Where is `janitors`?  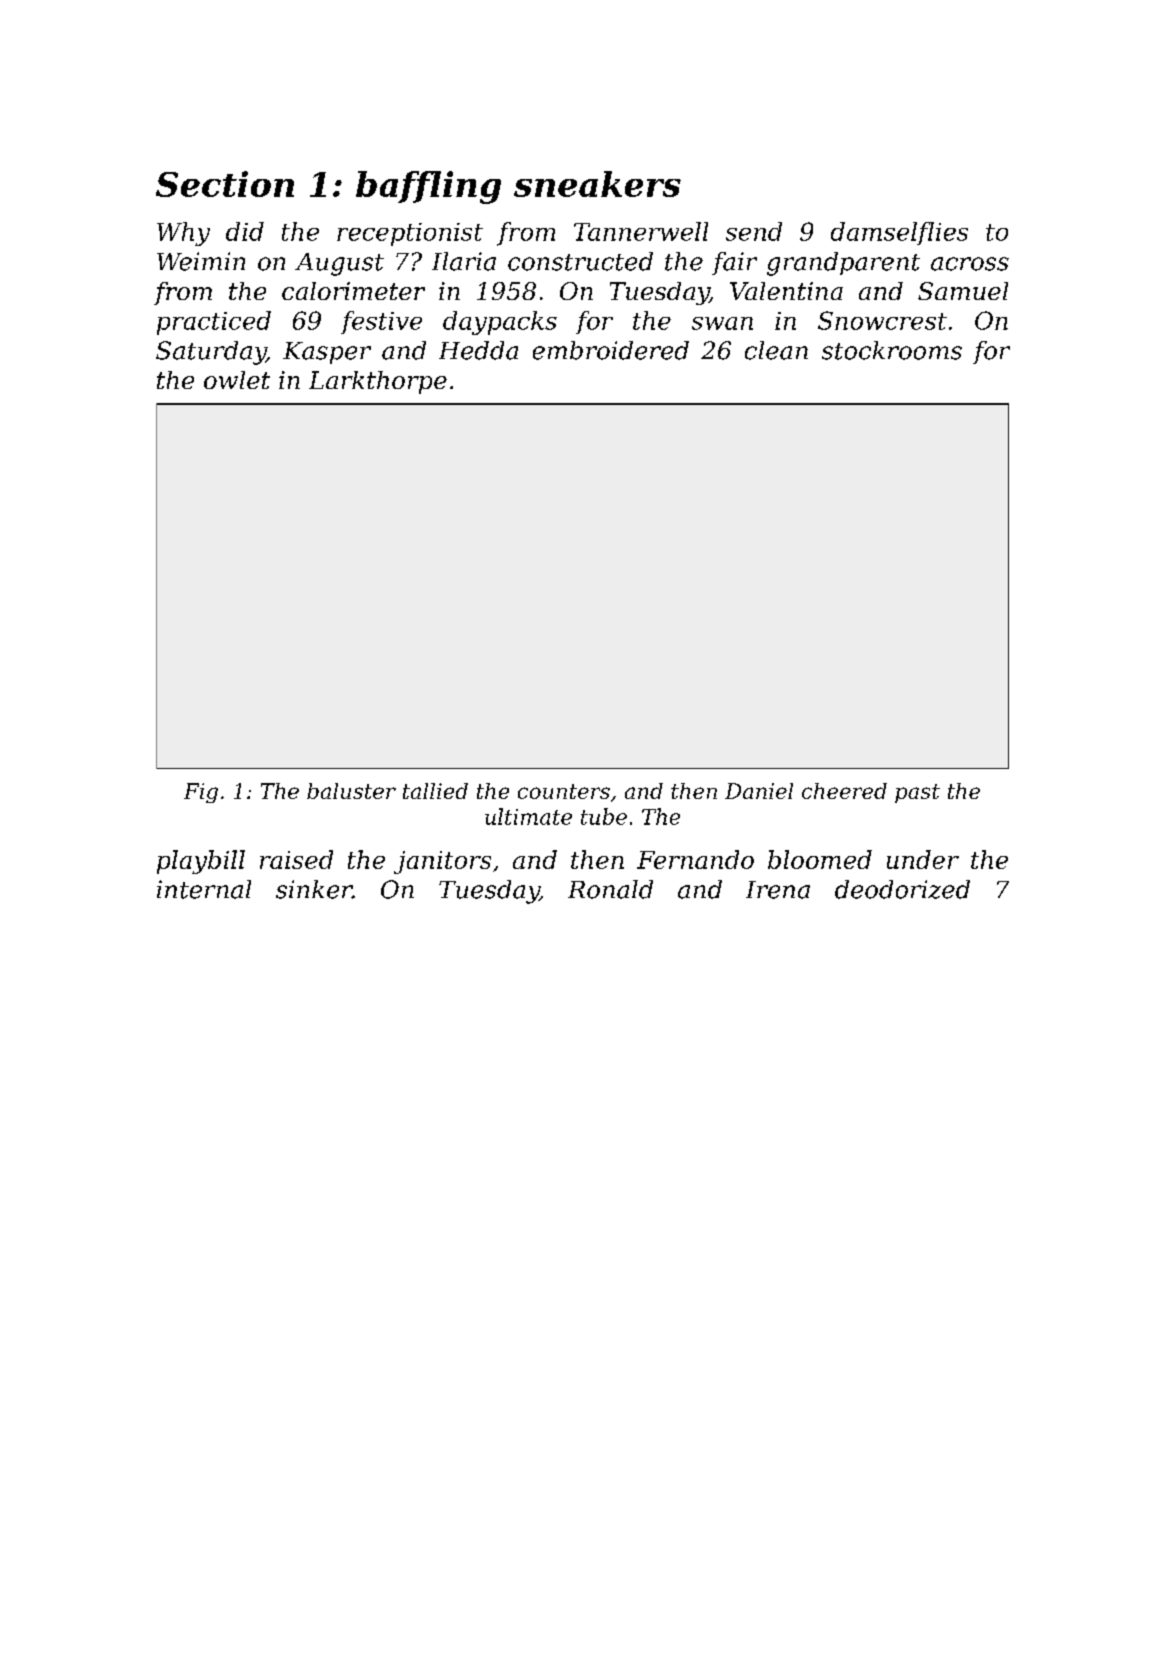
janitors is located at coordinates (442, 862).
